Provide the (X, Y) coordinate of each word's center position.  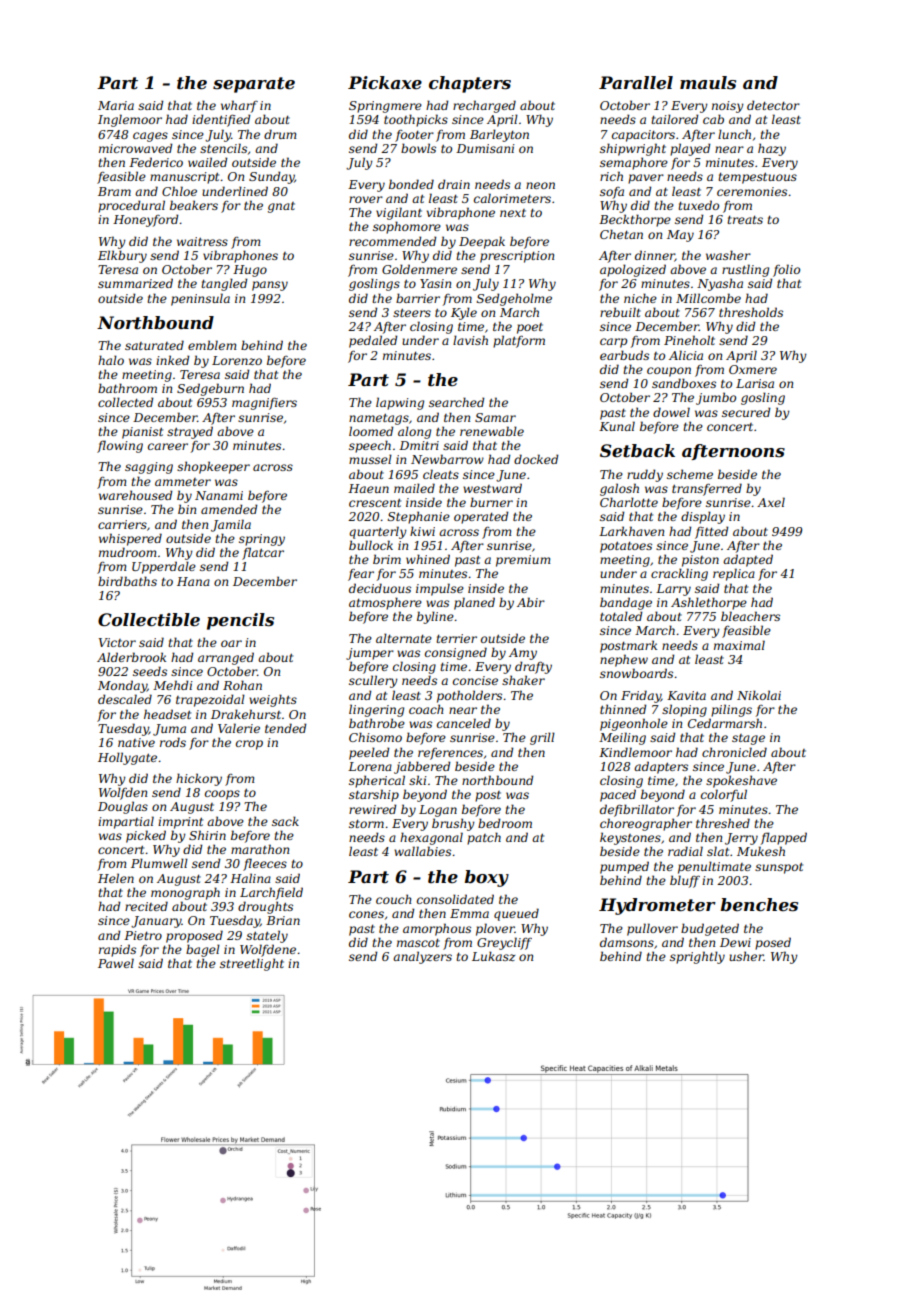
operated (481, 517)
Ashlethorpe (709, 603)
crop (249, 745)
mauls (708, 82)
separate (254, 85)
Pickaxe (385, 82)
